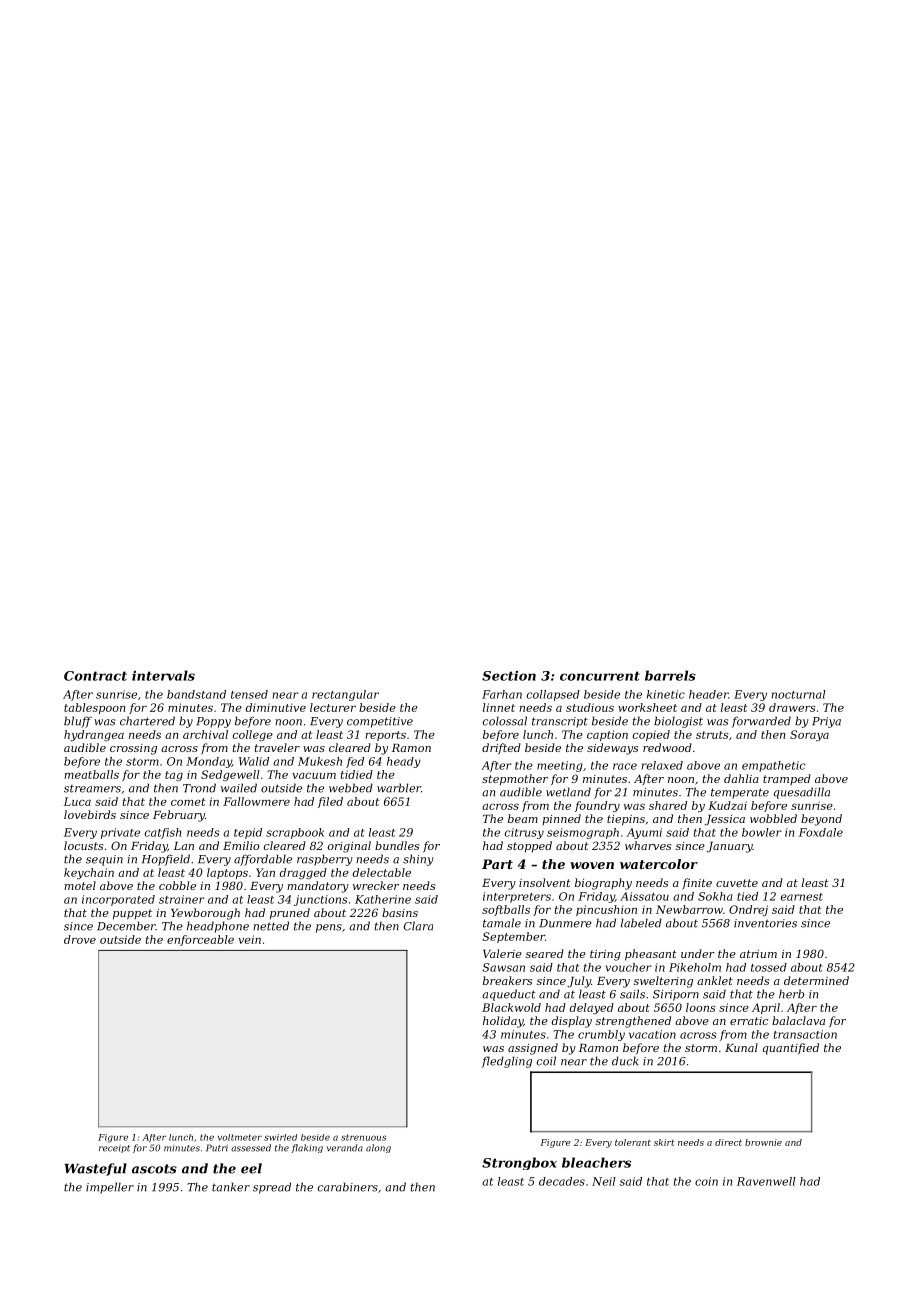  I want to click on Section, so click(509, 676).
